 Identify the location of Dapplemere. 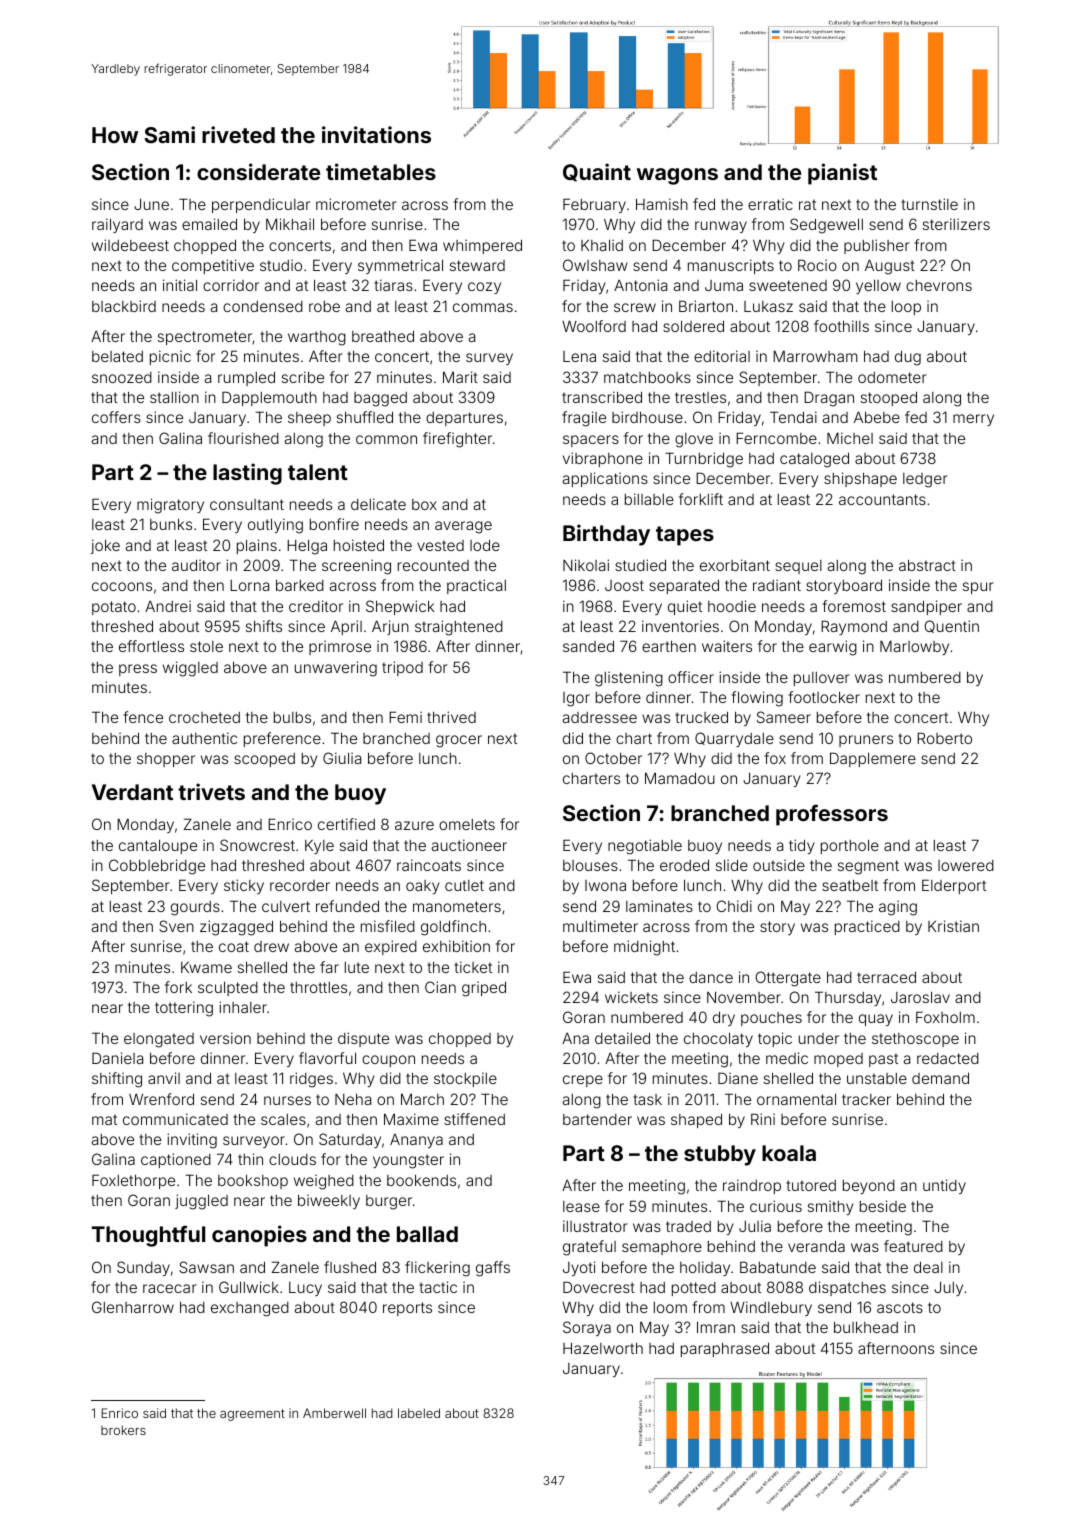
(873, 759).
